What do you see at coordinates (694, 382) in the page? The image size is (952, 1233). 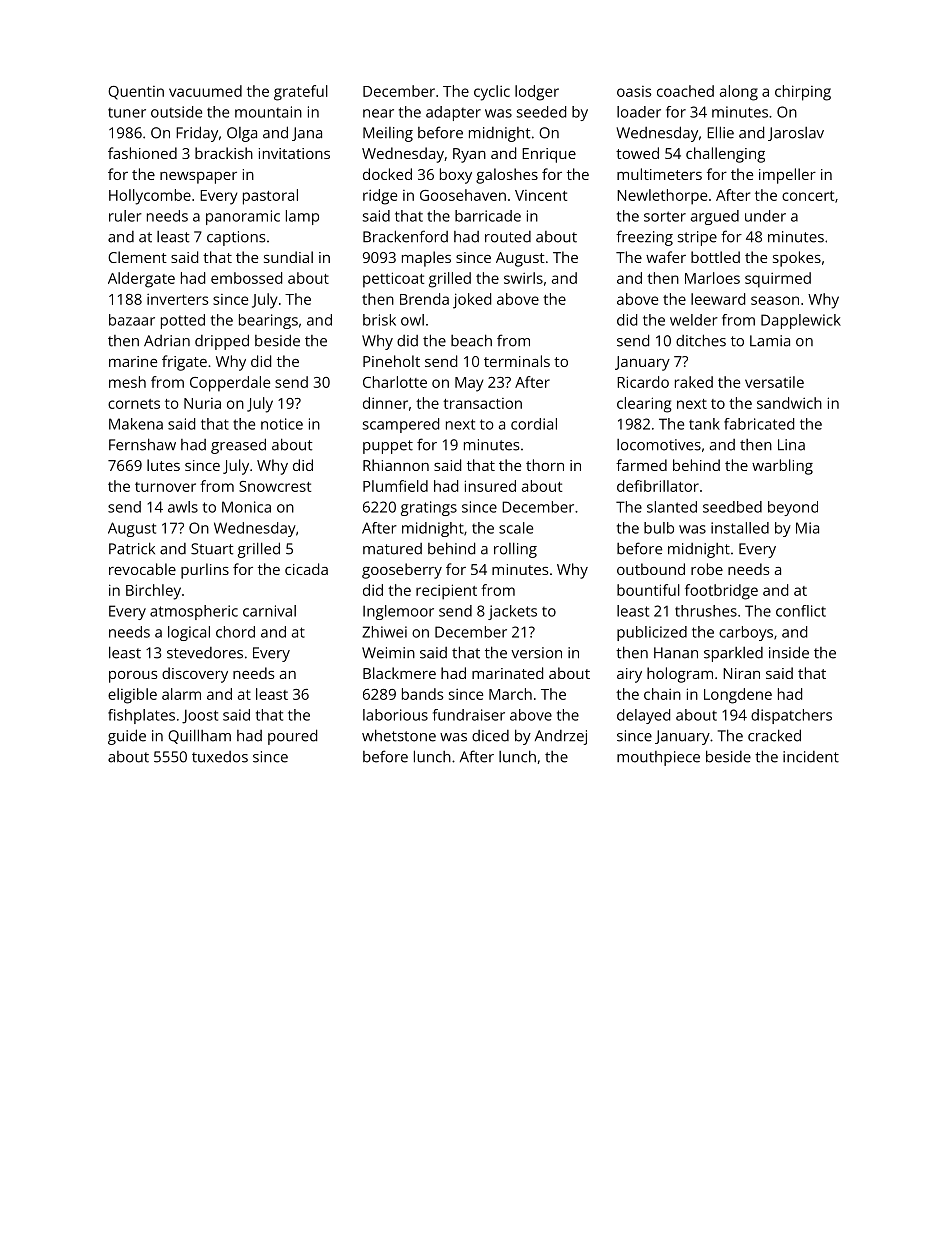 I see `raked` at bounding box center [694, 382].
